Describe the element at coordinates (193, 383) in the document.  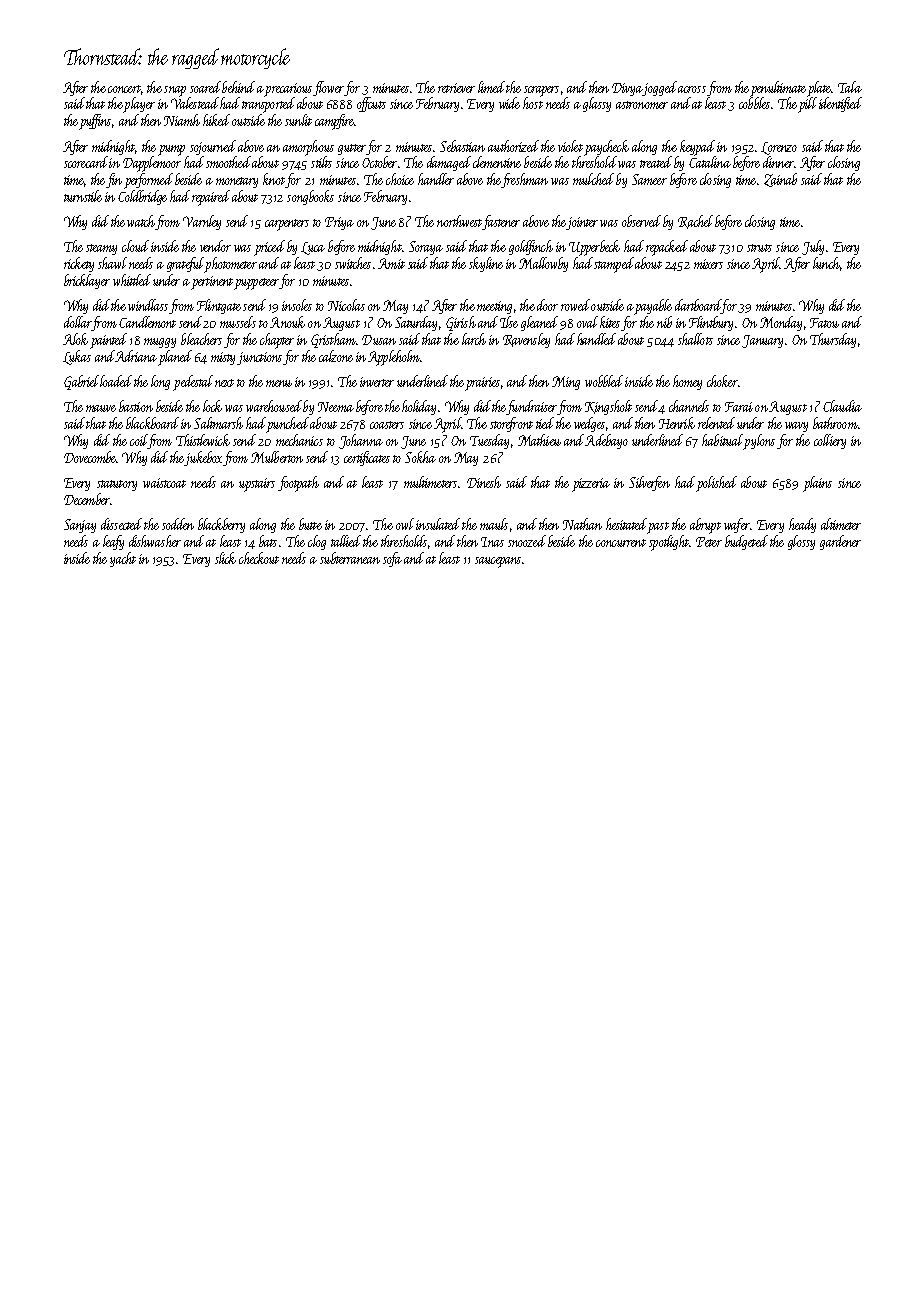
I see `pedestal` at that location.
